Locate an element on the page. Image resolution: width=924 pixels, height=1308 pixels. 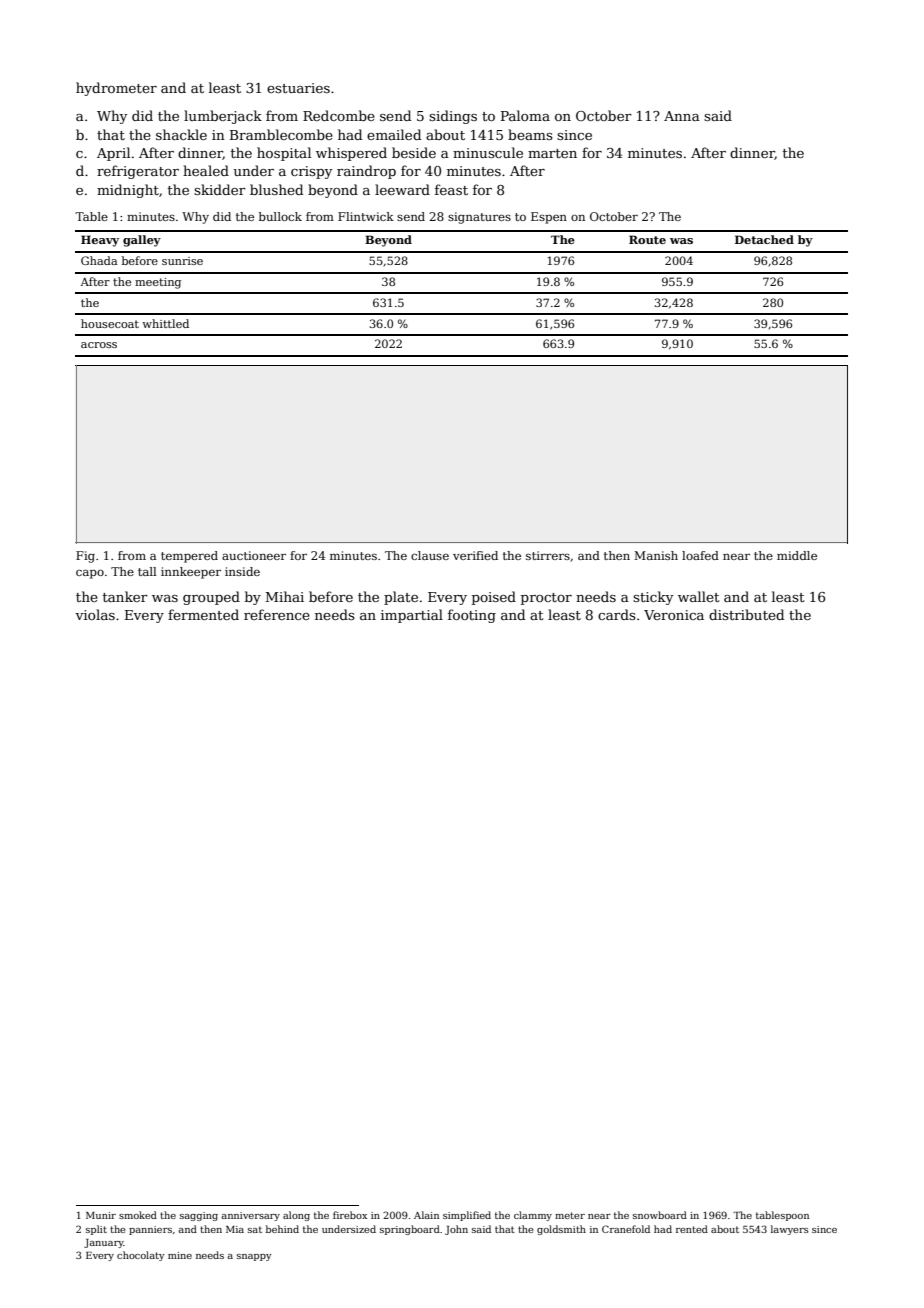
Route is located at coordinates (647, 239).
